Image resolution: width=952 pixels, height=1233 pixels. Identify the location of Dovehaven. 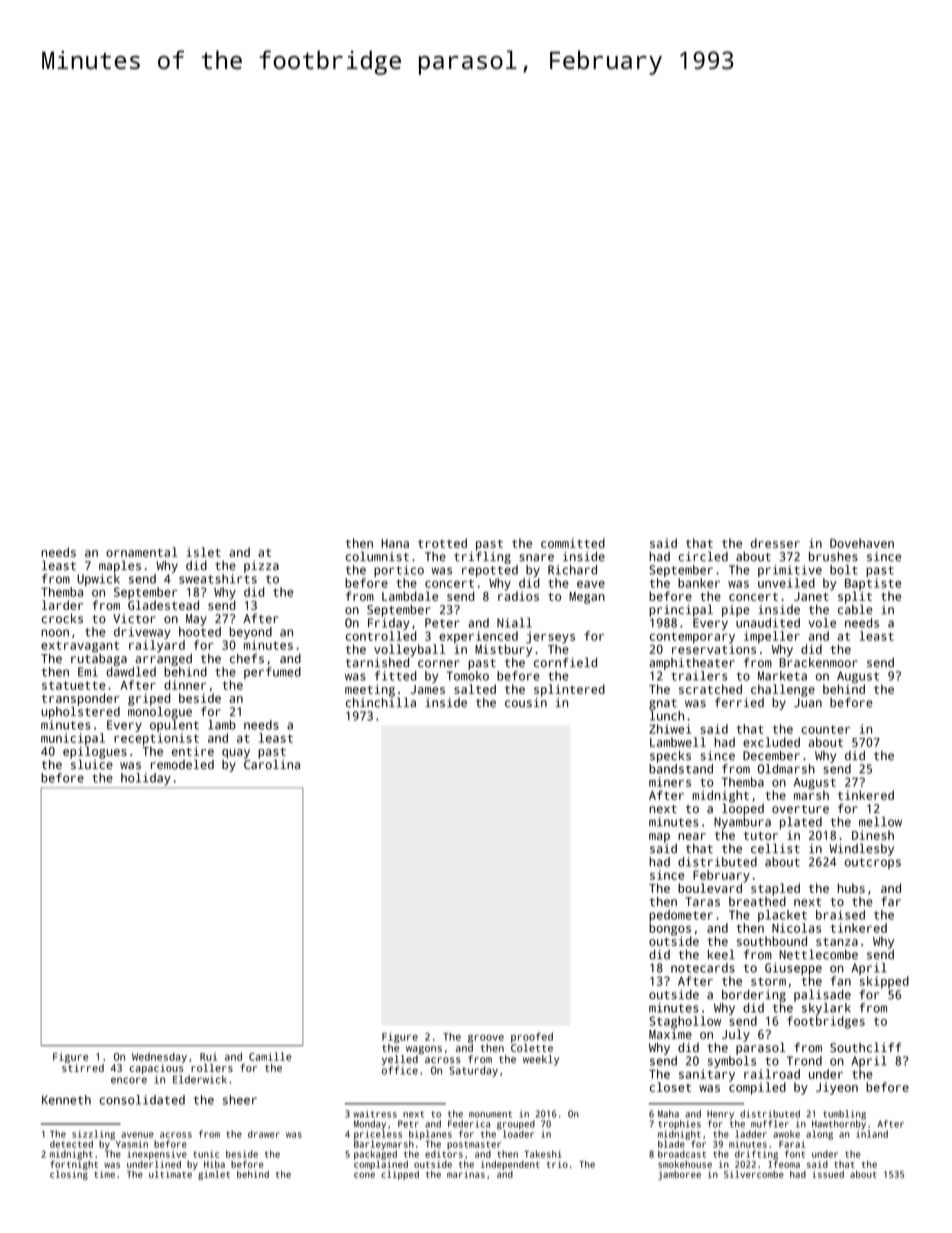
(862, 543).
